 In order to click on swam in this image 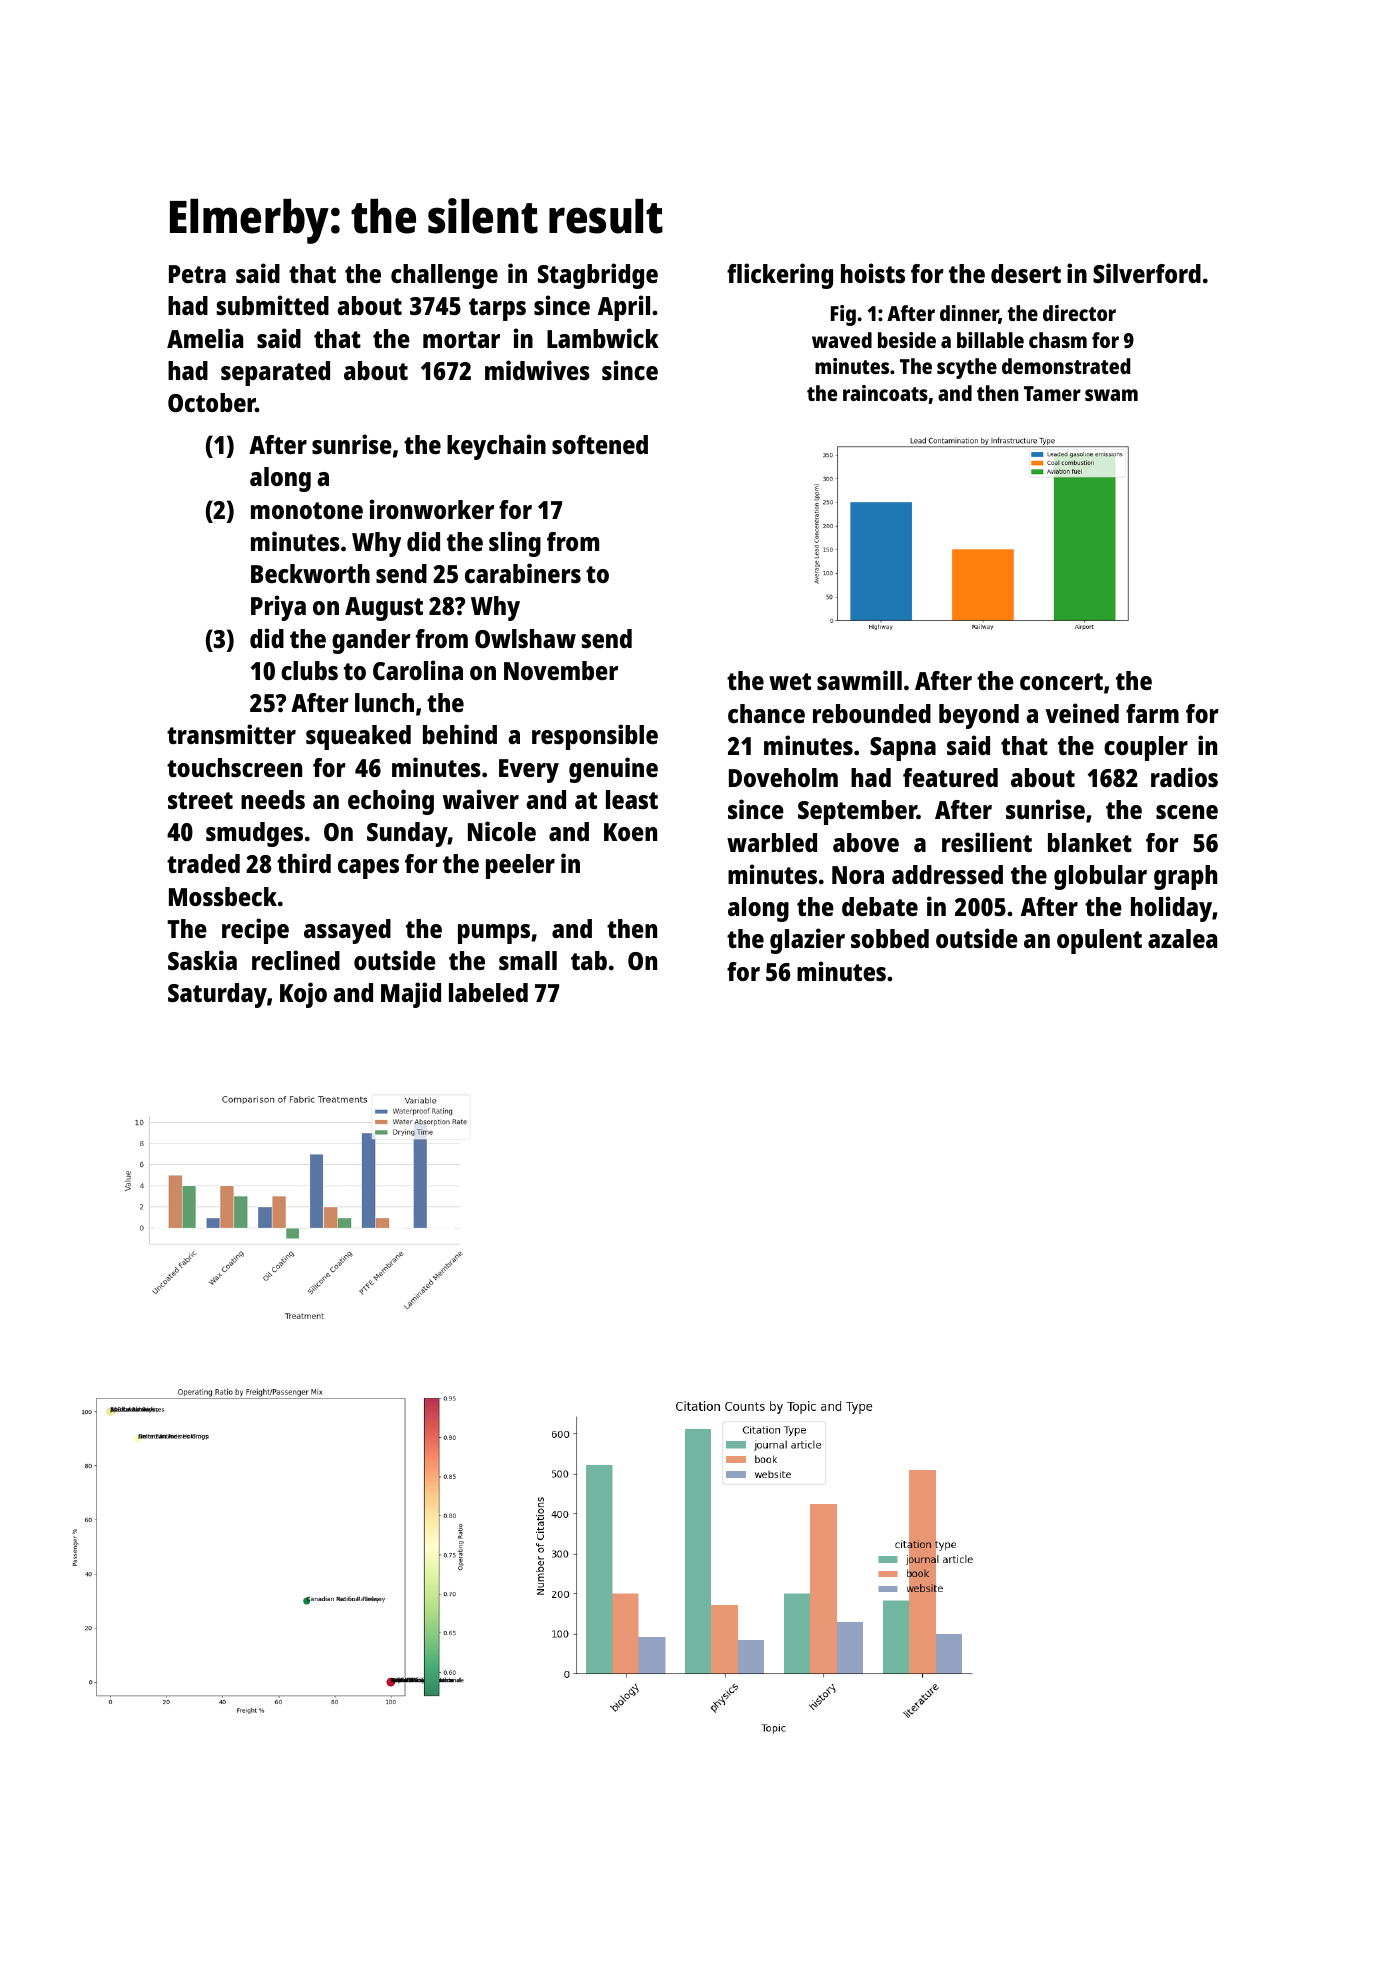, I will do `click(1111, 395)`.
